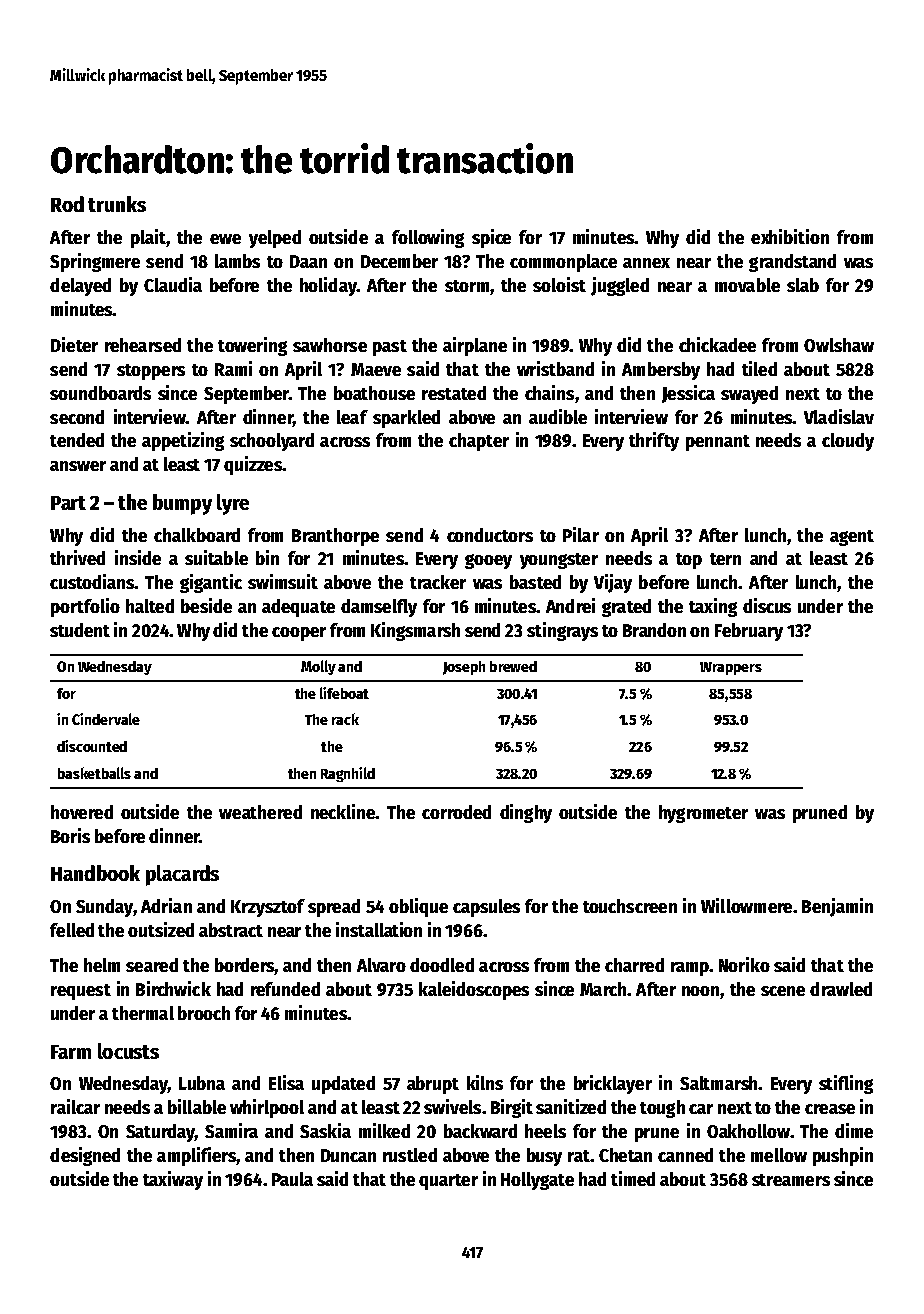 The width and height of the image is (924, 1314). What do you see at coordinates (173, 1180) in the image?
I see `taxiway` at bounding box center [173, 1180].
